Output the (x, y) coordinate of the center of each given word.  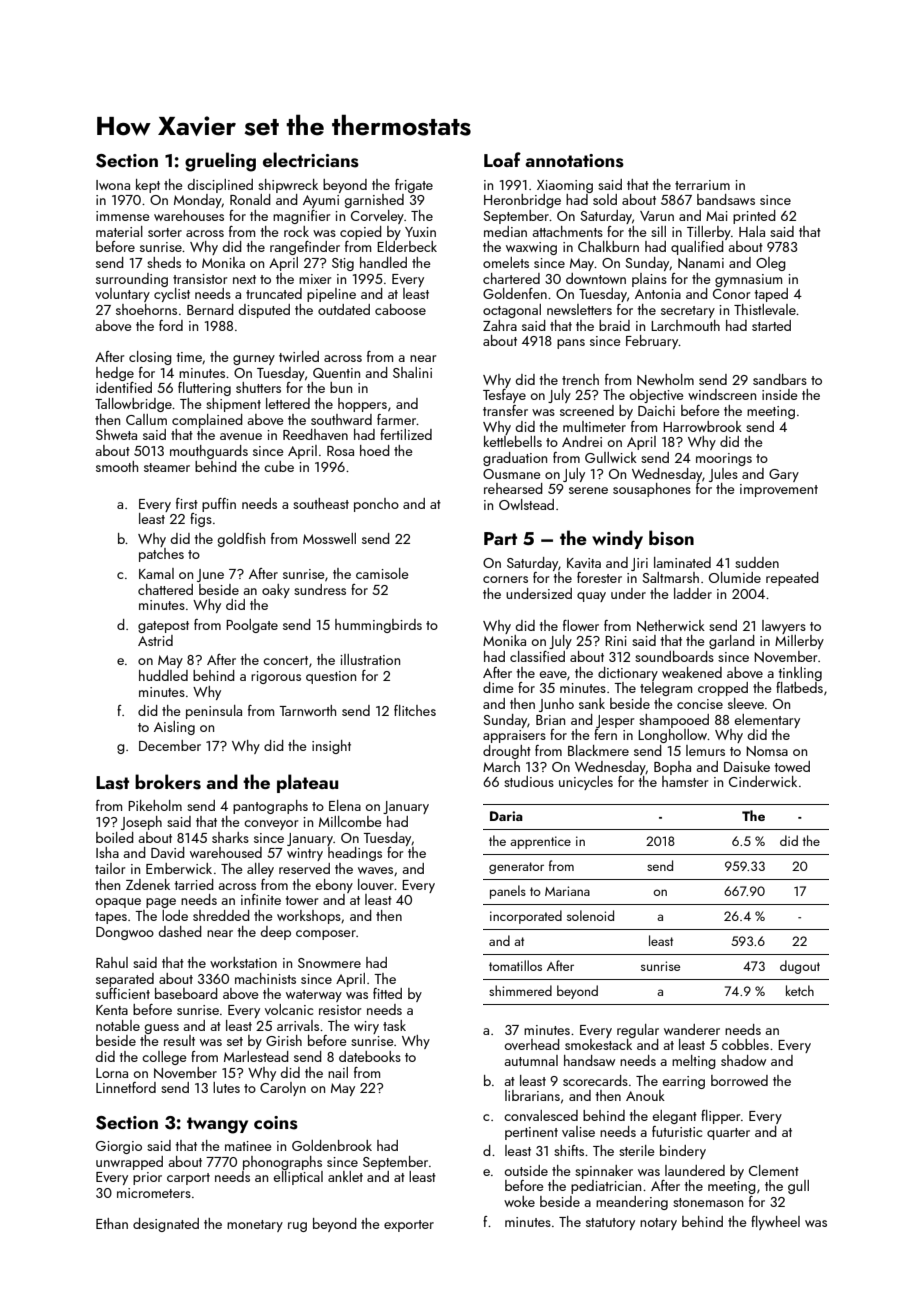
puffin (219, 505)
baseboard (186, 993)
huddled (163, 675)
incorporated (526, 917)
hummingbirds (378, 626)
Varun (657, 216)
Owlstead (526, 504)
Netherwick (671, 626)
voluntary (122, 295)
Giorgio (119, 1147)
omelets (506, 262)
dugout (800, 967)
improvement (779, 490)
